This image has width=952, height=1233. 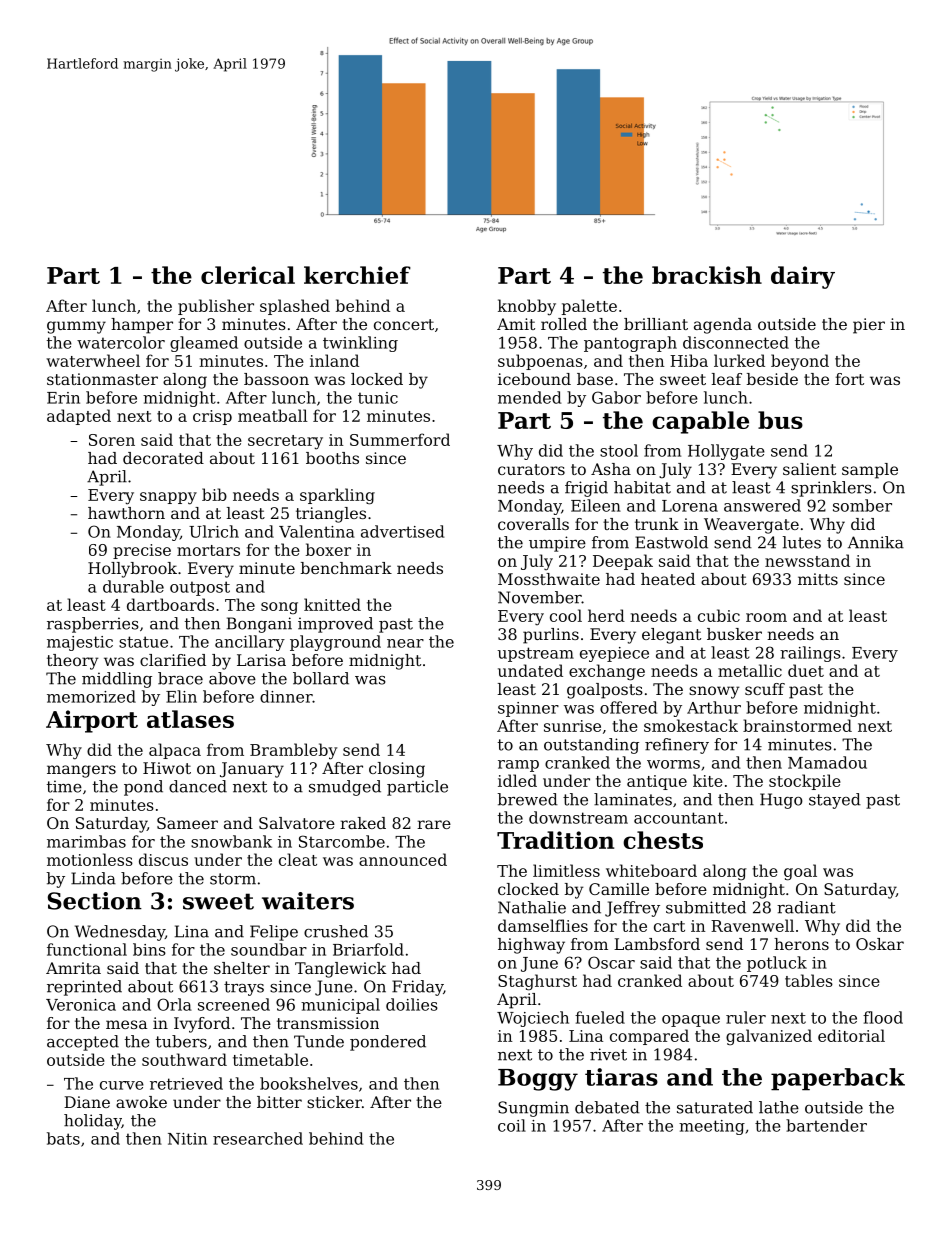 I want to click on Hollygate, so click(x=726, y=452).
